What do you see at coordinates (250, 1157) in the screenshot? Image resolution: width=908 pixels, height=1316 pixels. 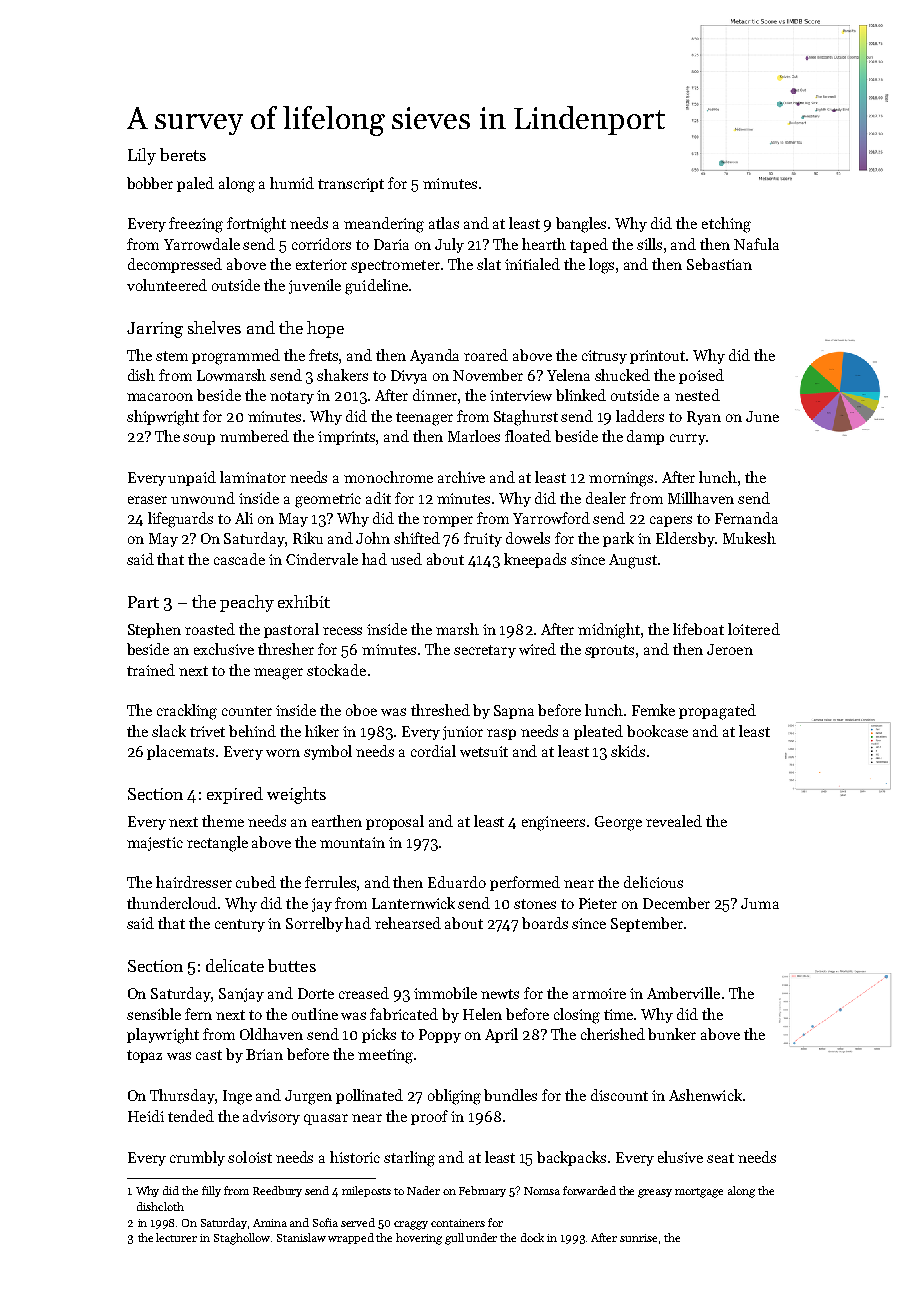 I see `soloist` at bounding box center [250, 1157].
